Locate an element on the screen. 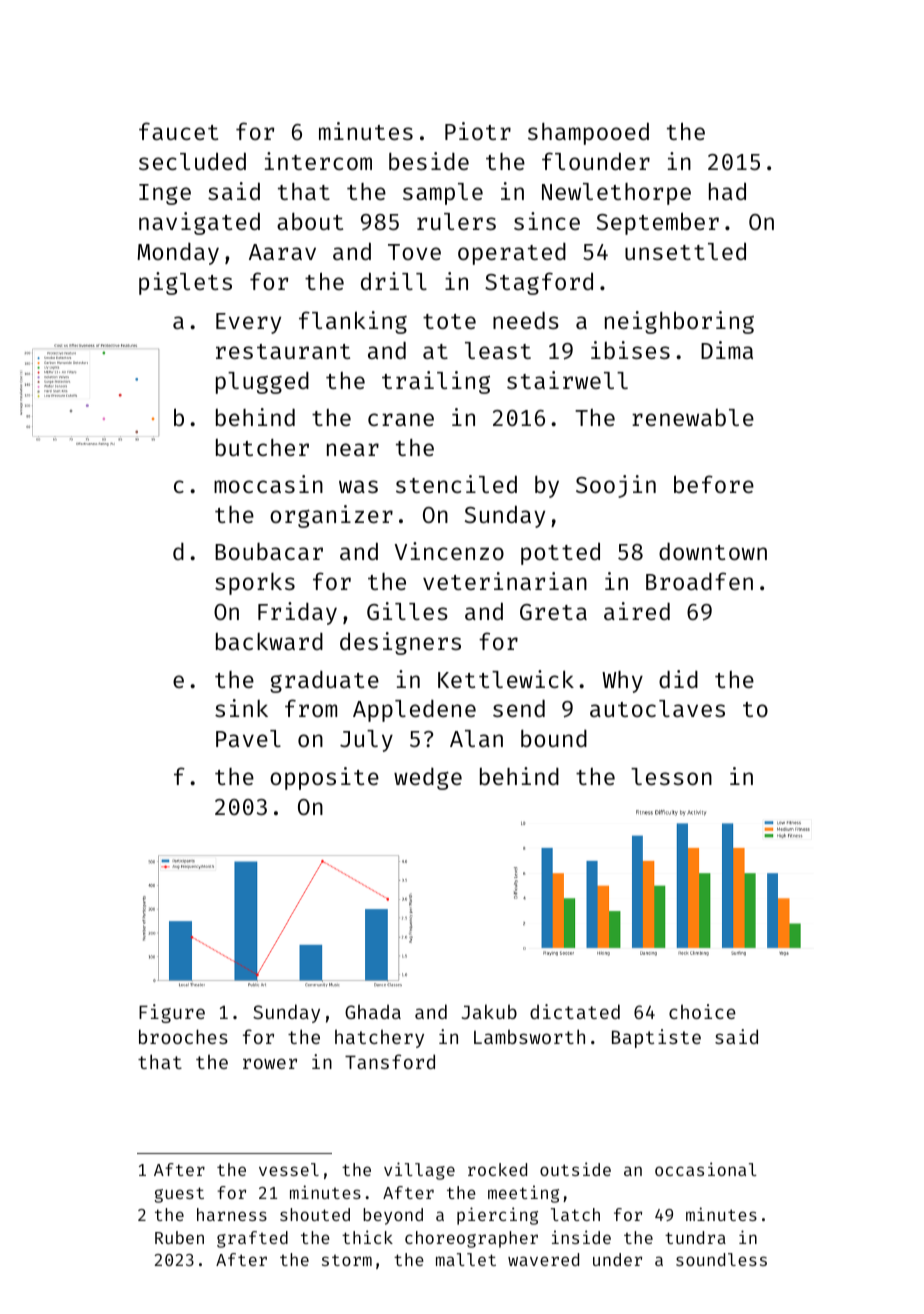  faucet is located at coordinates (178, 131).
